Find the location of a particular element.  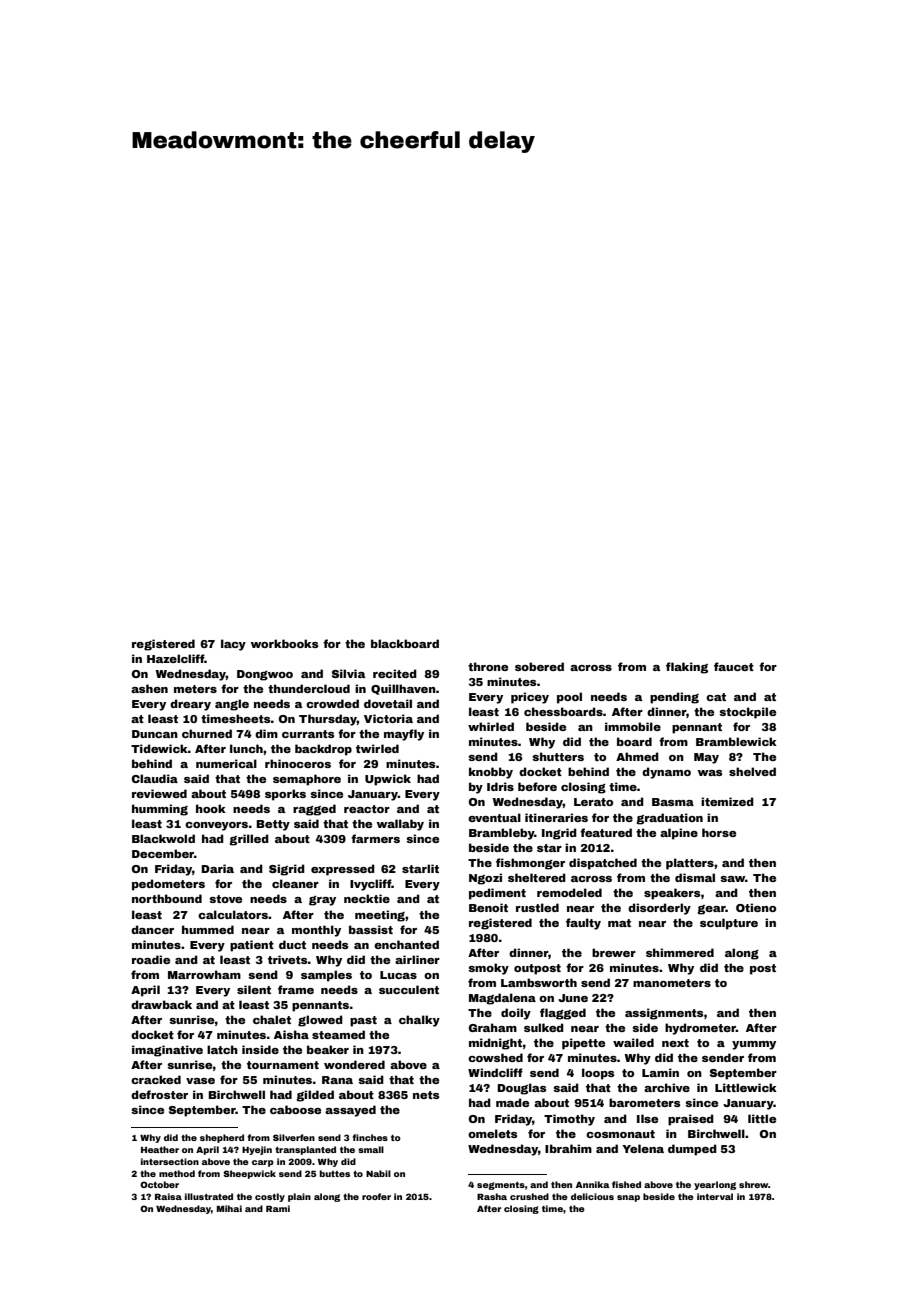

Benoit is located at coordinates (488, 907).
